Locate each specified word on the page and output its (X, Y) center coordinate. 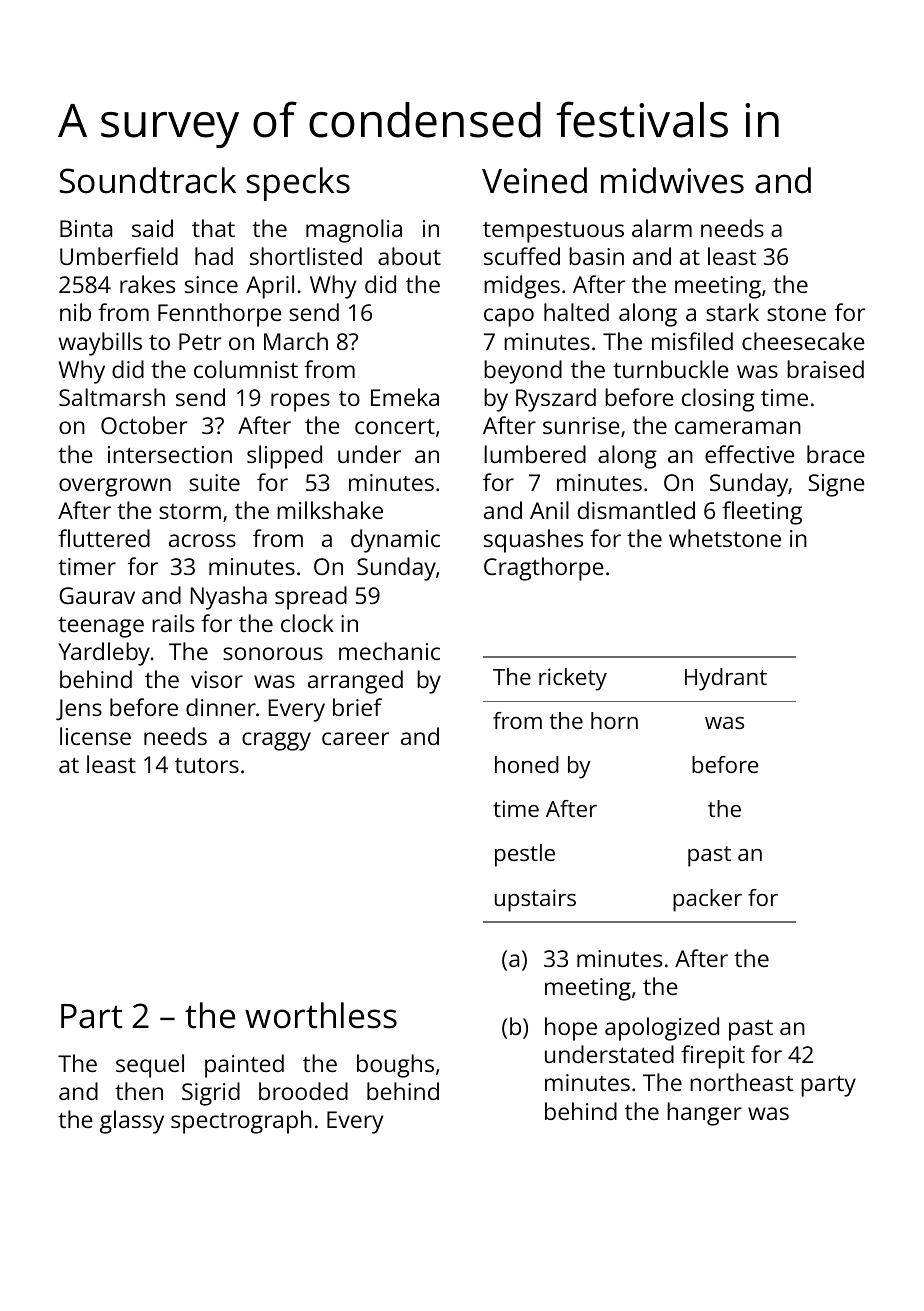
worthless (321, 1015)
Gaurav (97, 595)
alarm (662, 228)
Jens (79, 710)
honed (527, 764)
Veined (534, 180)
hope (571, 1029)
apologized (662, 1029)
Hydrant (726, 679)
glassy (132, 1122)
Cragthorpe (544, 569)
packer (707, 900)
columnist (246, 369)
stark (732, 312)
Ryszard (556, 400)
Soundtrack (147, 180)
